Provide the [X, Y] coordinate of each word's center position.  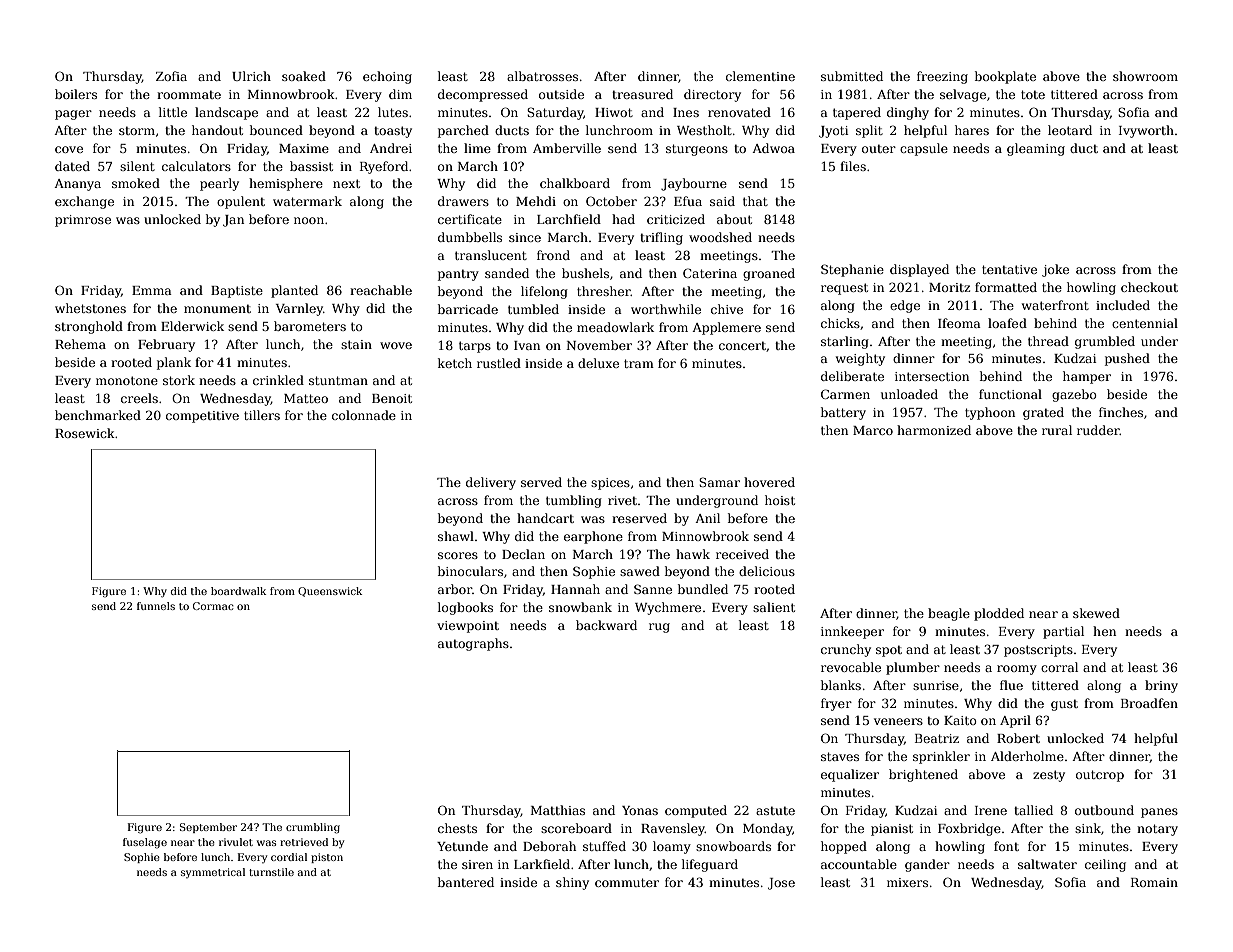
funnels [156, 606]
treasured [642, 94]
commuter [627, 882]
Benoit [392, 398]
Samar [719, 482]
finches [1121, 412]
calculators [196, 166]
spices [610, 484]
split [869, 131]
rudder [1098, 430]
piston [327, 858]
